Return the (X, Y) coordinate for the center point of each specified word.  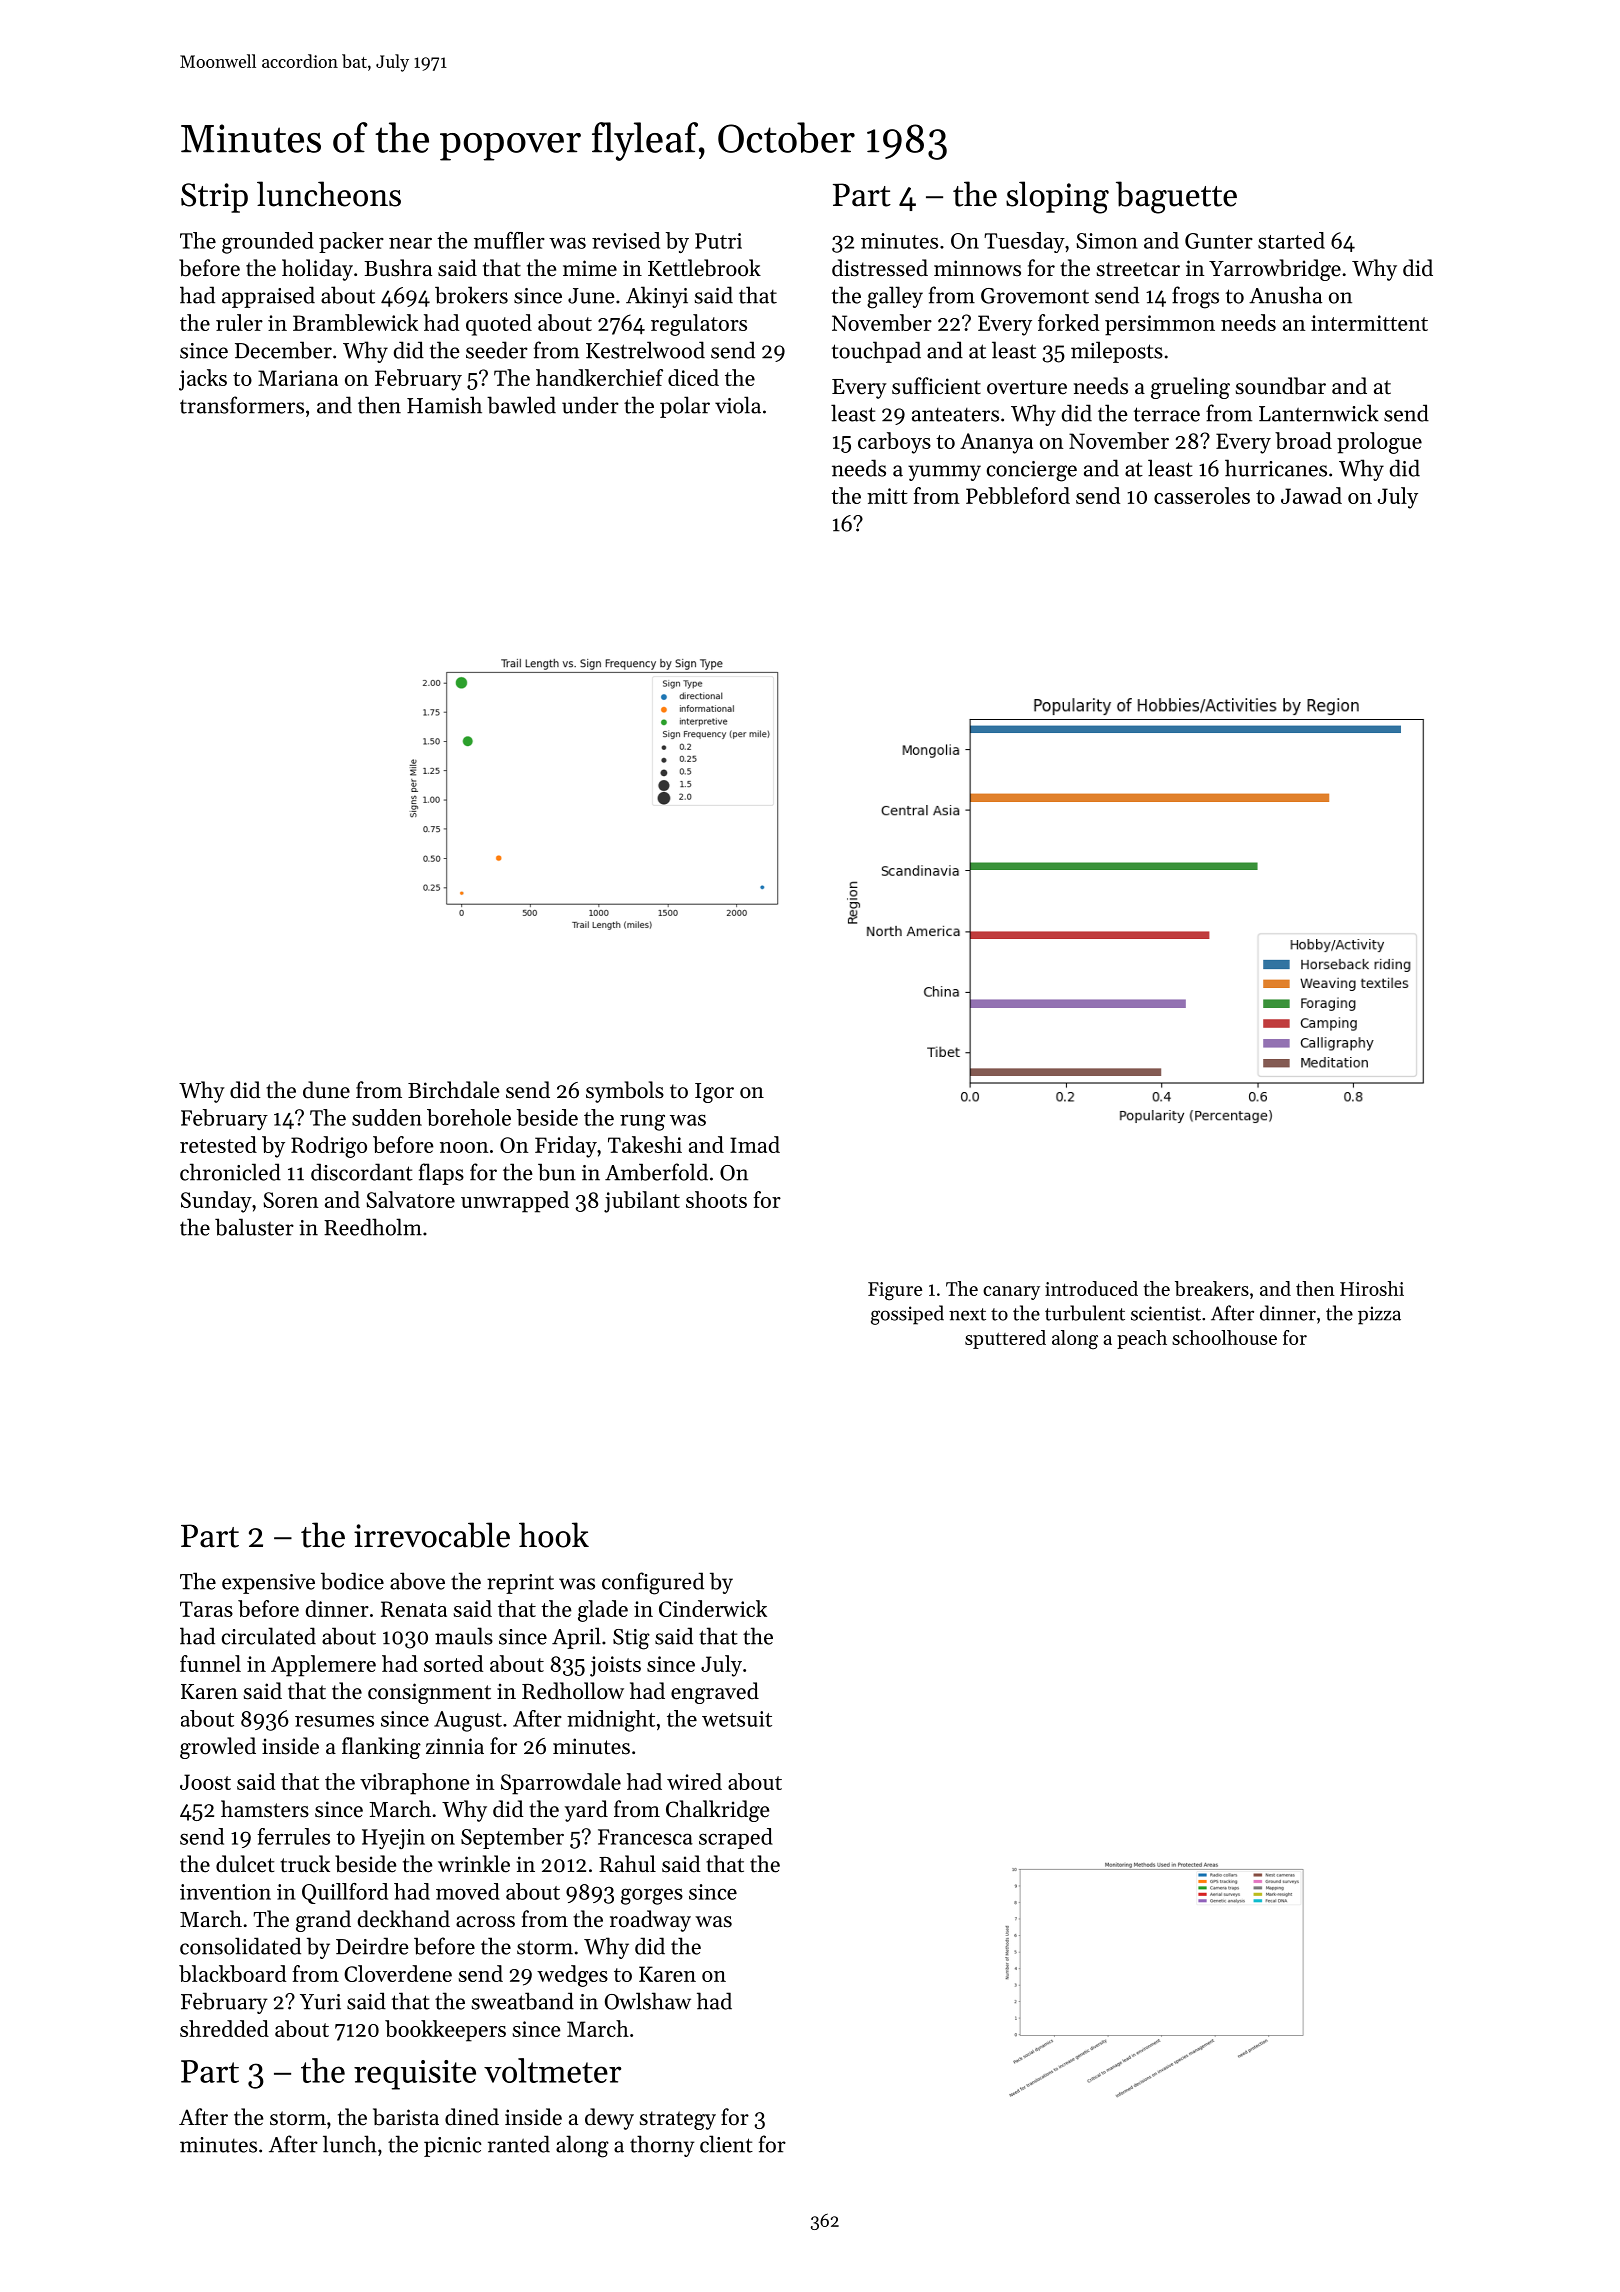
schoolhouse (1224, 1337)
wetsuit (737, 1719)
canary (1011, 1293)
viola (738, 405)
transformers (242, 405)
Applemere (323, 1666)
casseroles (1202, 495)
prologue (1379, 443)
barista (406, 2117)
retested (218, 1144)
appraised (268, 297)
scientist (1166, 1313)
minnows (977, 268)
